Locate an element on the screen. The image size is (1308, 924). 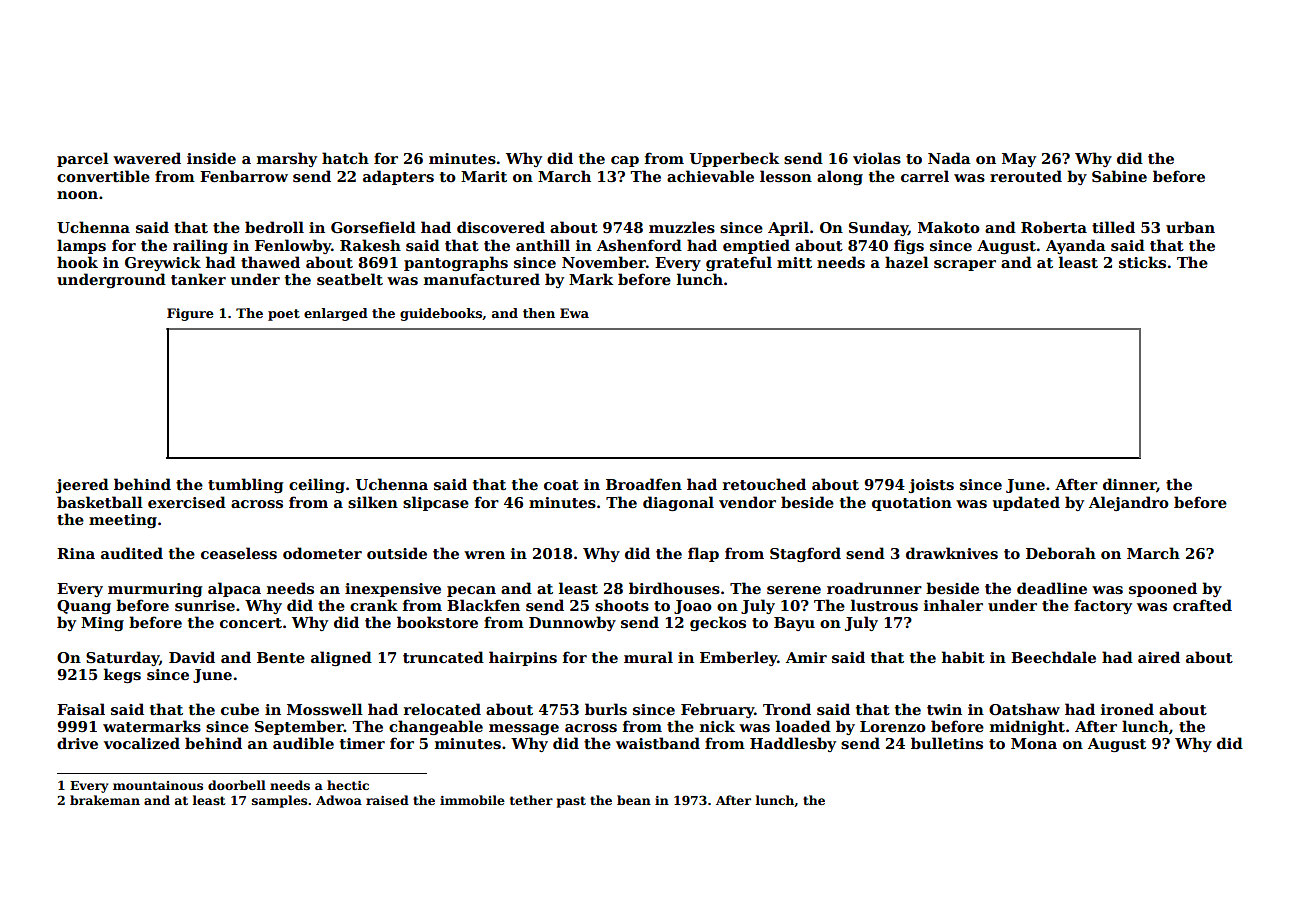
grateful is located at coordinates (739, 263).
